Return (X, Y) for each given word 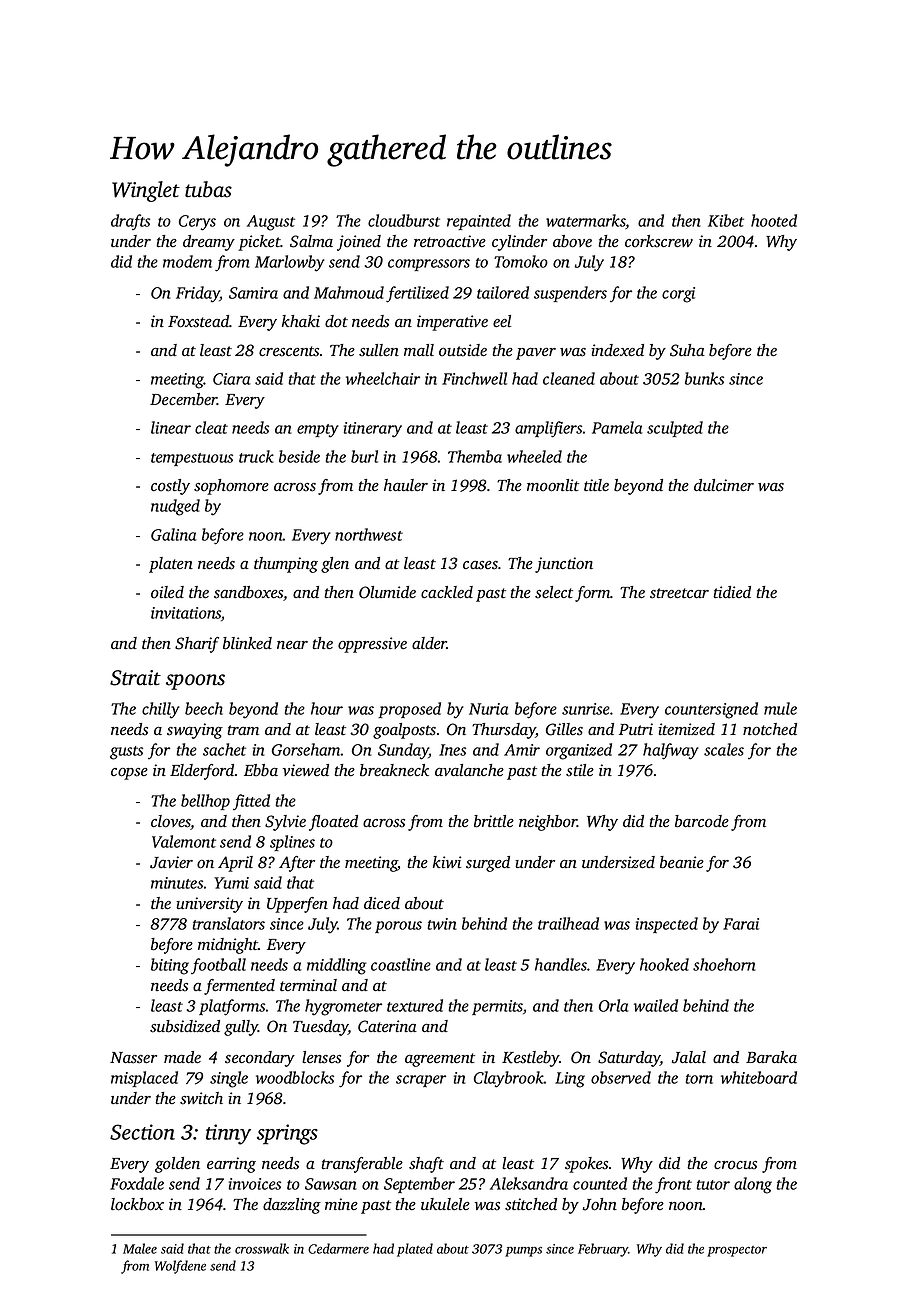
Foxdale (137, 1183)
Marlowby (290, 263)
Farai (741, 924)
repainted (479, 222)
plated (415, 1250)
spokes (586, 1165)
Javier (171, 862)
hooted (774, 220)
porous (398, 927)
